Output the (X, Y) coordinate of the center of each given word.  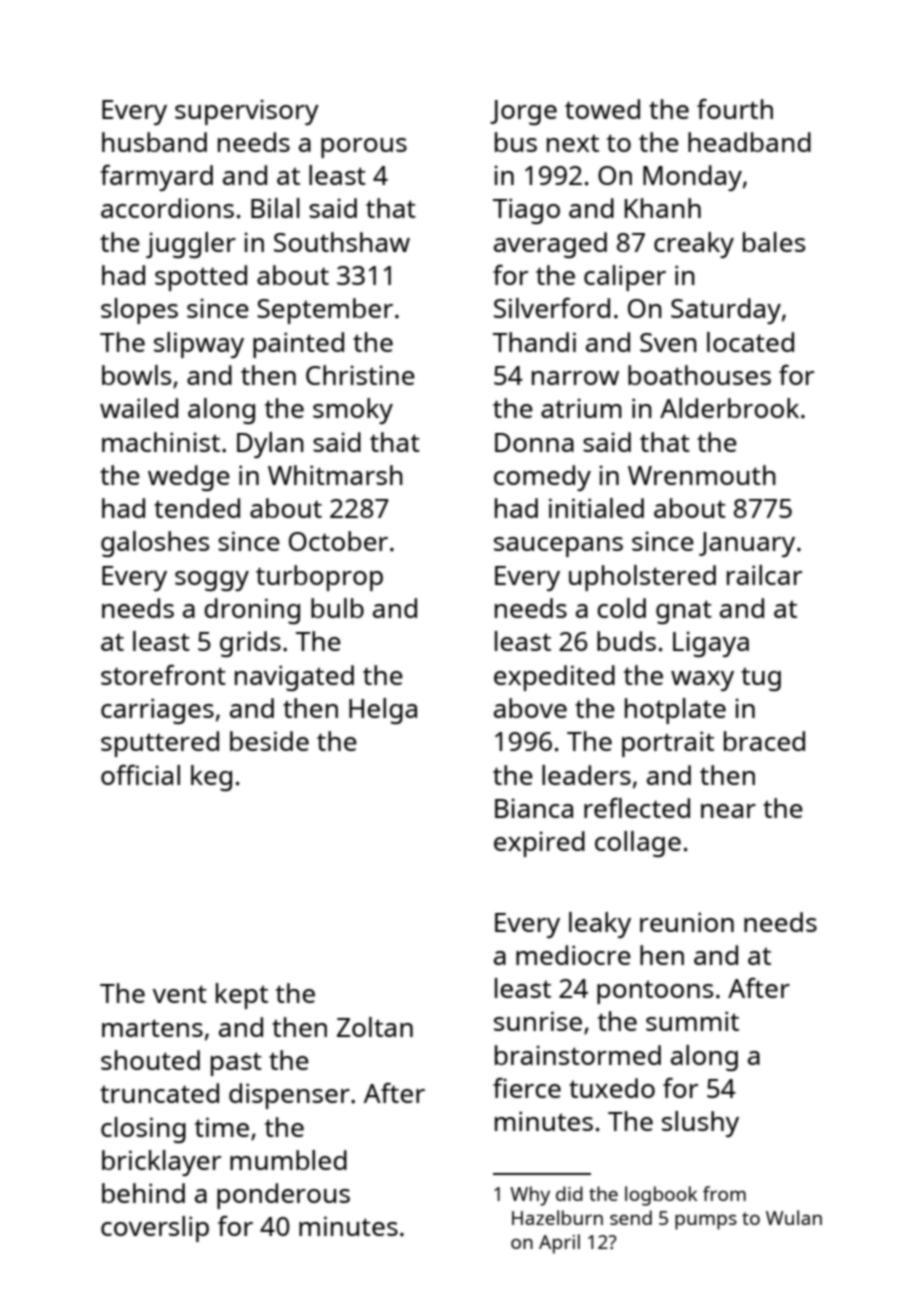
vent (180, 994)
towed (602, 109)
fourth (735, 109)
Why (530, 1196)
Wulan (794, 1217)
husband (154, 142)
